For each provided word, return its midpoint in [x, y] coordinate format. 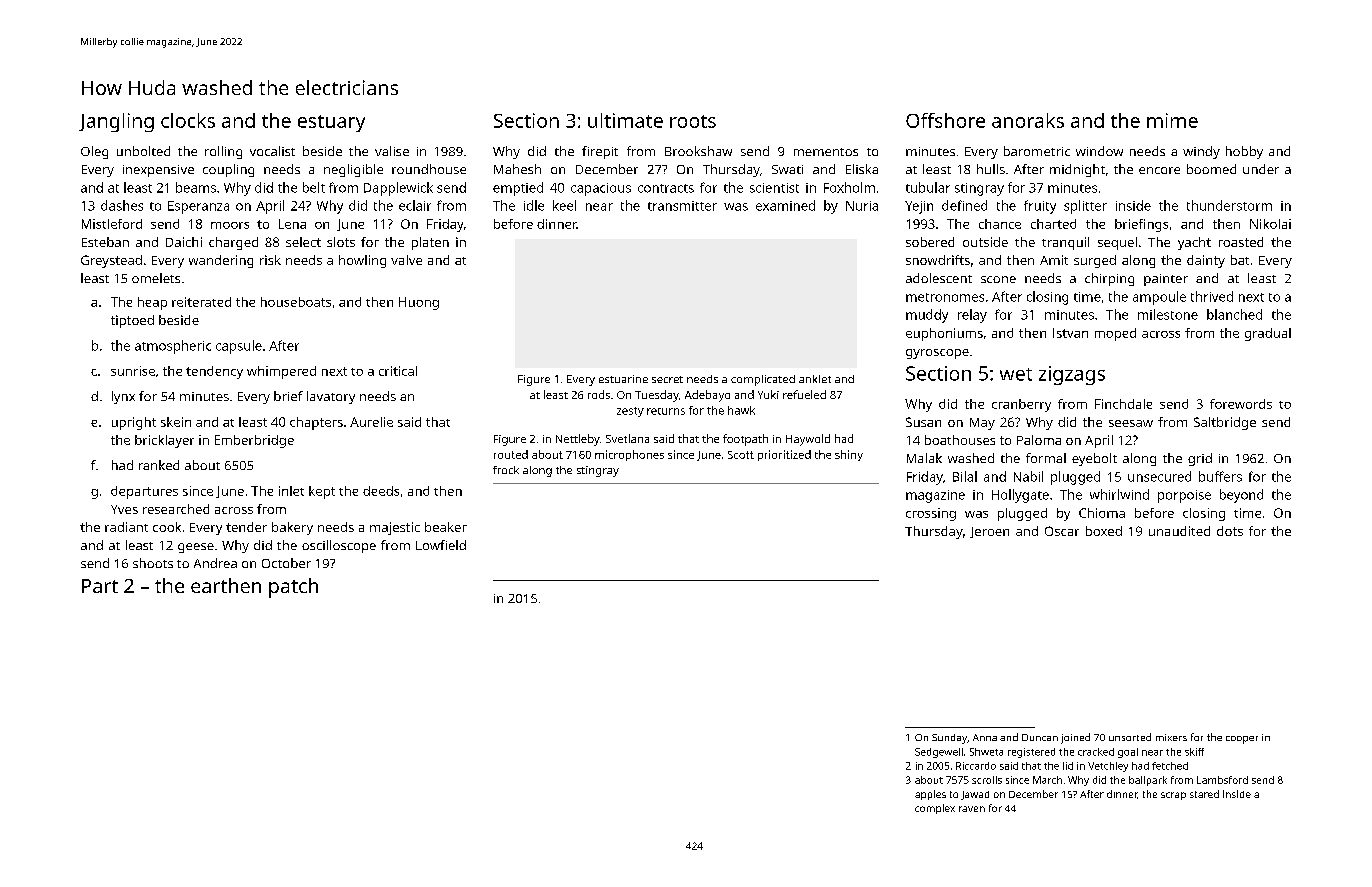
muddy [927, 316]
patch [293, 588]
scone [998, 279]
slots [341, 242]
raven [972, 809]
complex [935, 809]
